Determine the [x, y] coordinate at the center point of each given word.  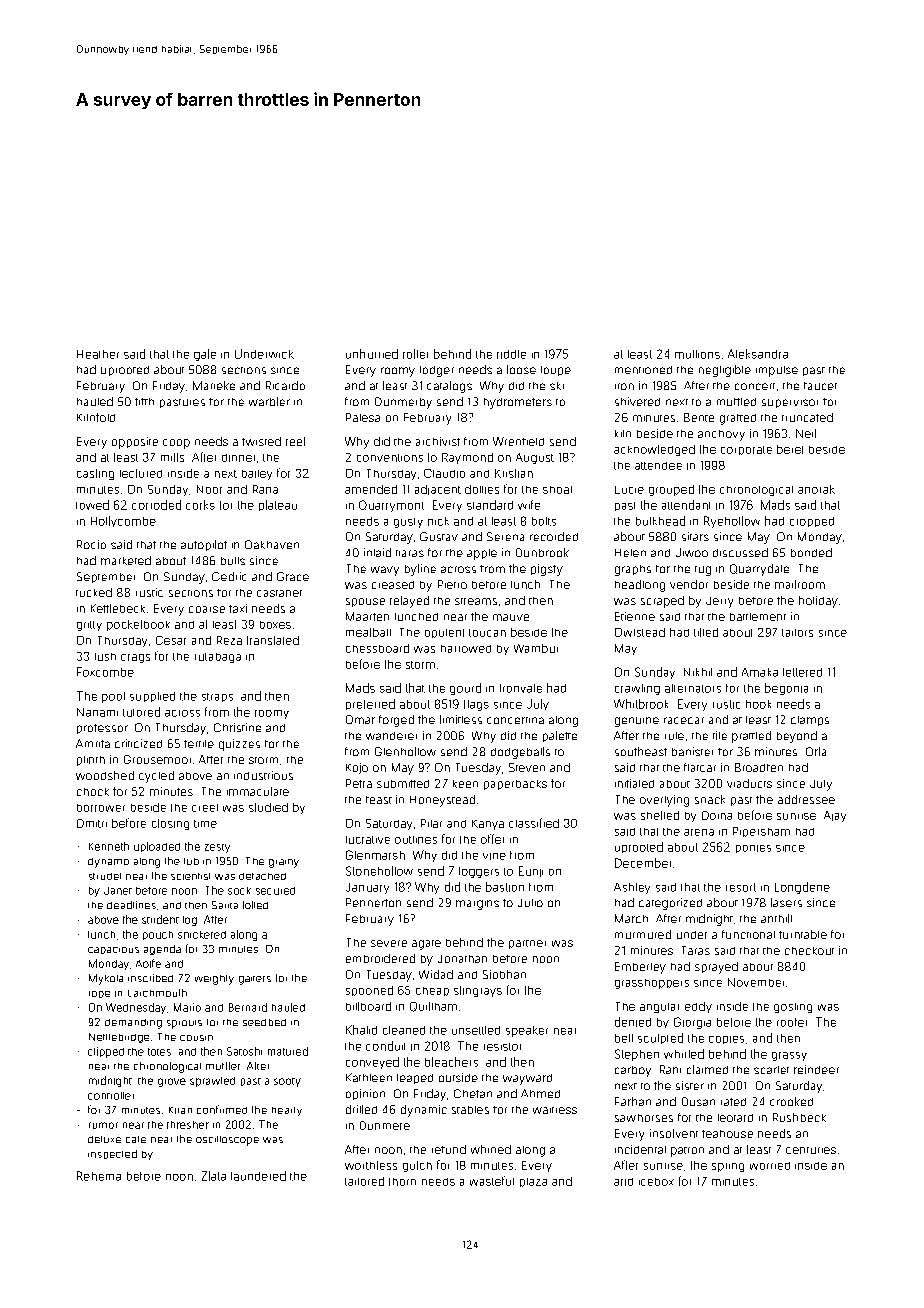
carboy [633, 1071]
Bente [699, 417]
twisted [261, 441]
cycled [156, 777]
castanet [279, 593]
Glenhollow [405, 751]
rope [99, 994]
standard [490, 505]
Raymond [467, 458]
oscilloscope [227, 1141]
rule [674, 736]
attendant [686, 505]
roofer [792, 1022]
